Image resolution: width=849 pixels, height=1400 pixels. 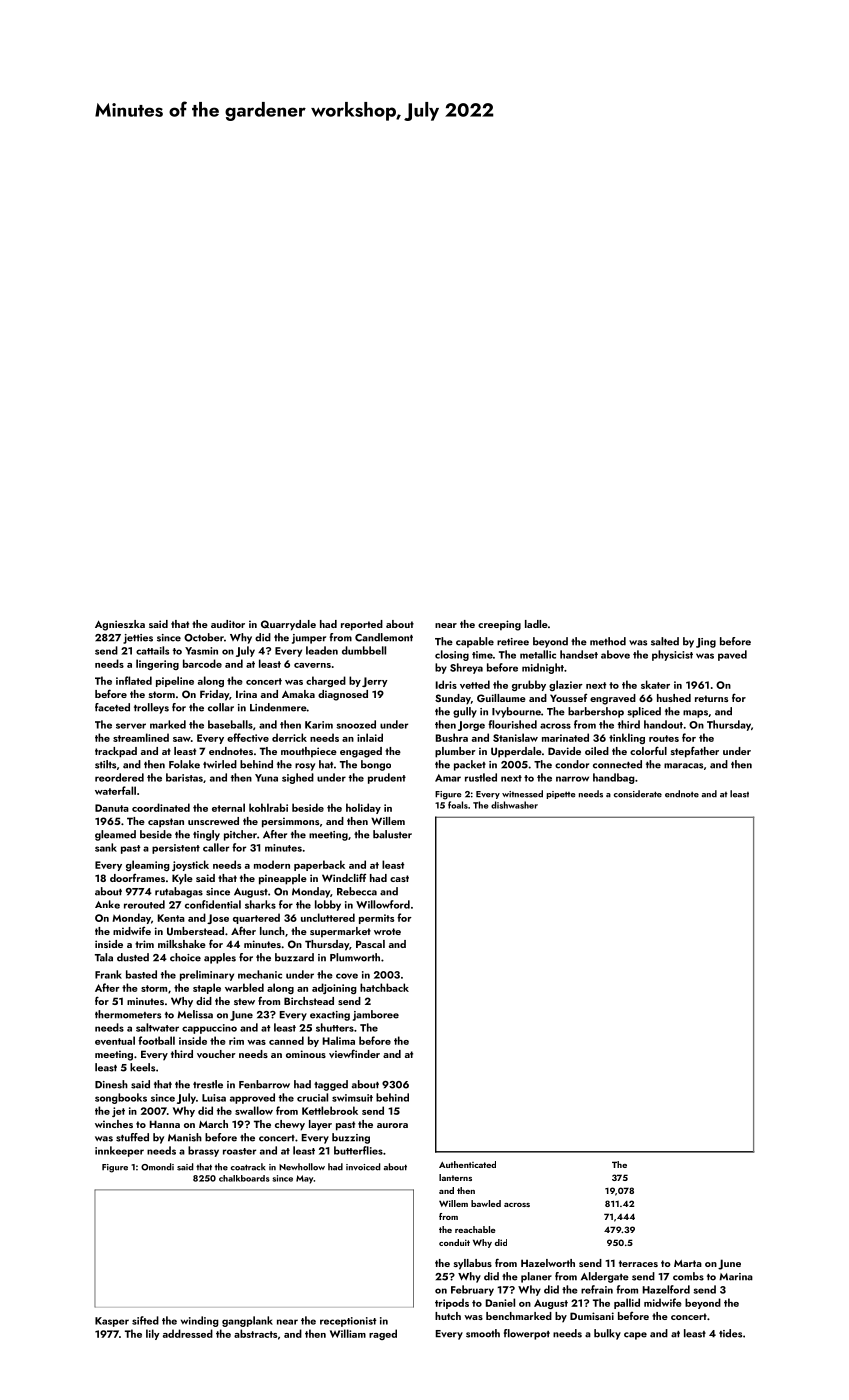 I want to click on winding, so click(x=200, y=1321).
